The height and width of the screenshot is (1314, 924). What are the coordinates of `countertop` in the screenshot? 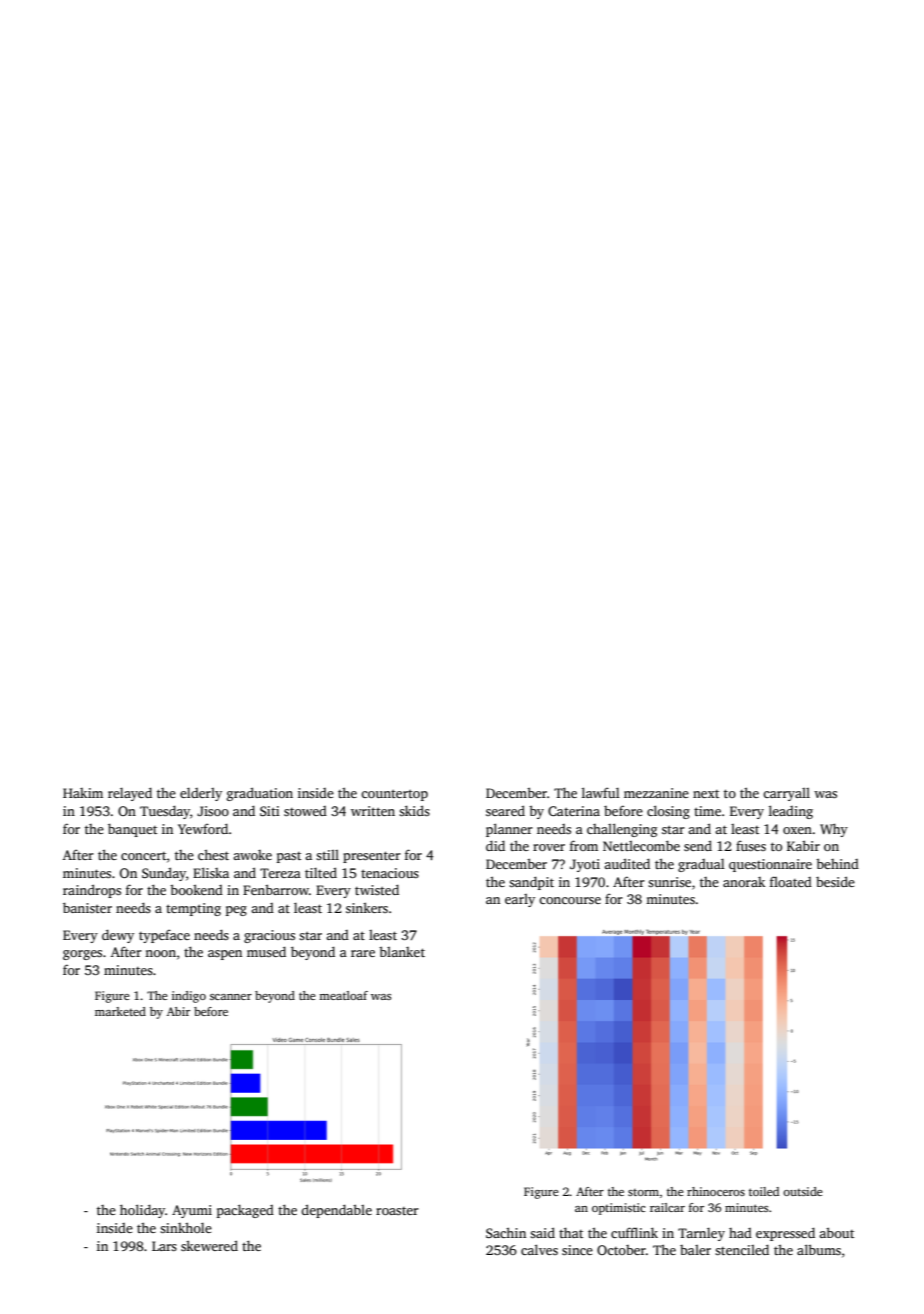 It's located at (394, 795).
